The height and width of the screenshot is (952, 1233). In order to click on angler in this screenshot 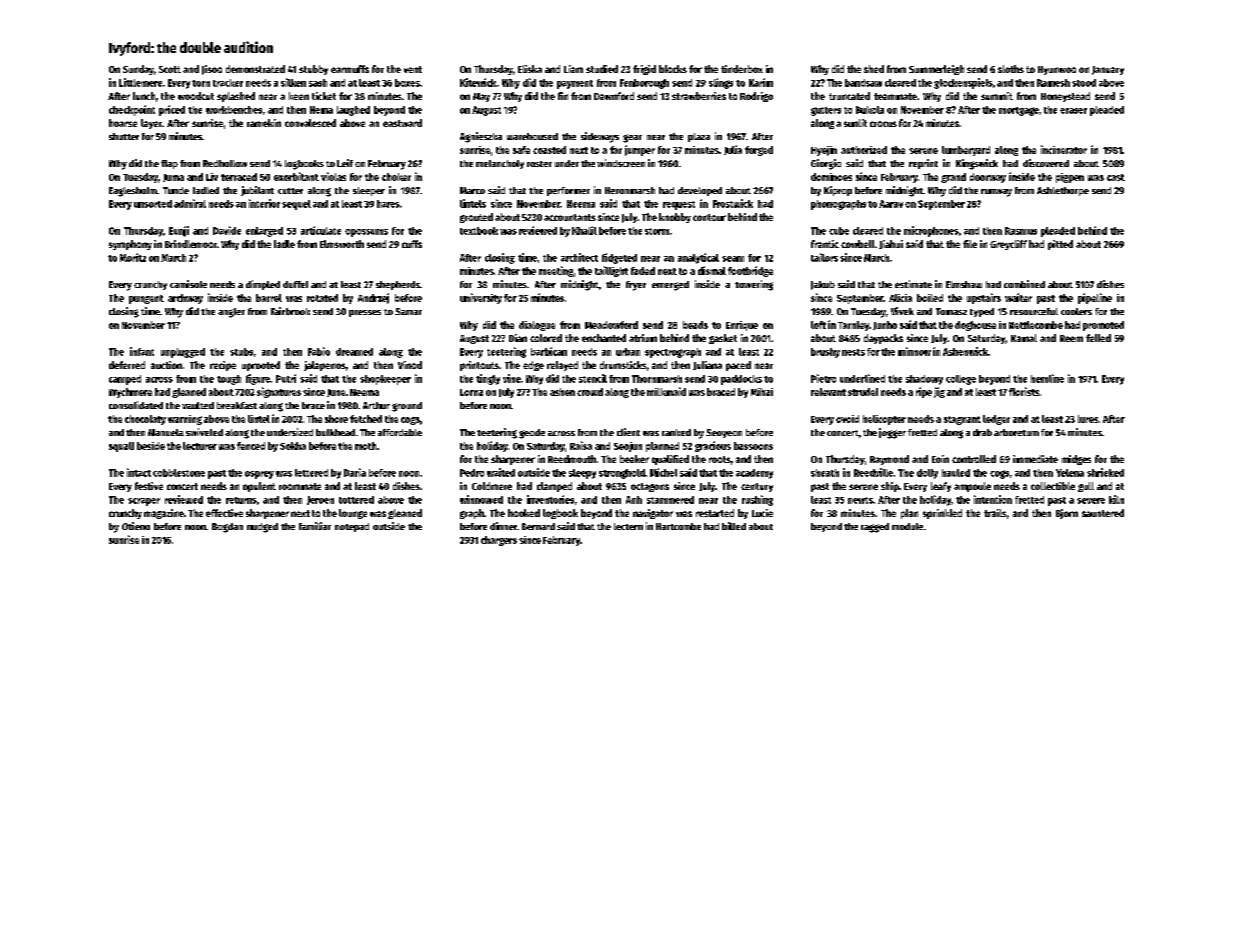, I will do `click(231, 313)`.
